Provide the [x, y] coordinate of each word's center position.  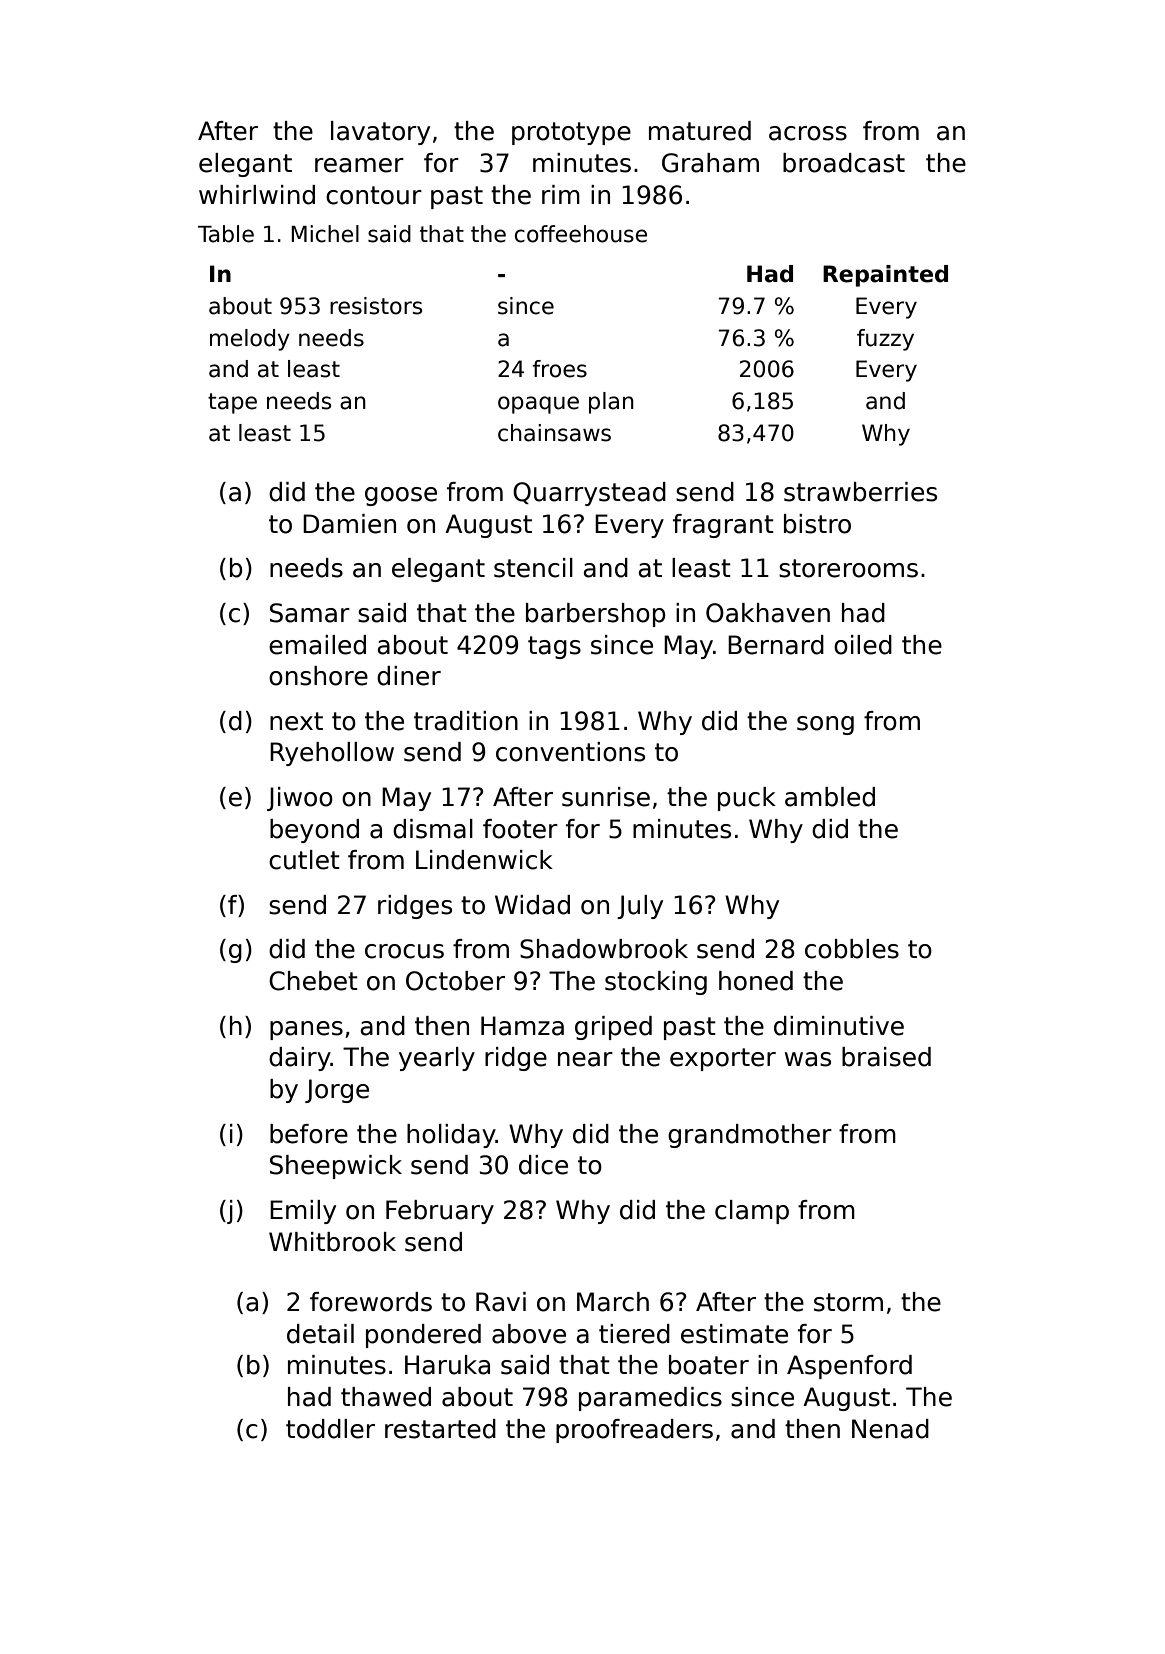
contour [374, 195]
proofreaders [634, 1431]
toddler [330, 1429]
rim [561, 194]
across [808, 133]
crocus [404, 951]
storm [848, 1302]
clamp [752, 1212]
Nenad [890, 1429]
